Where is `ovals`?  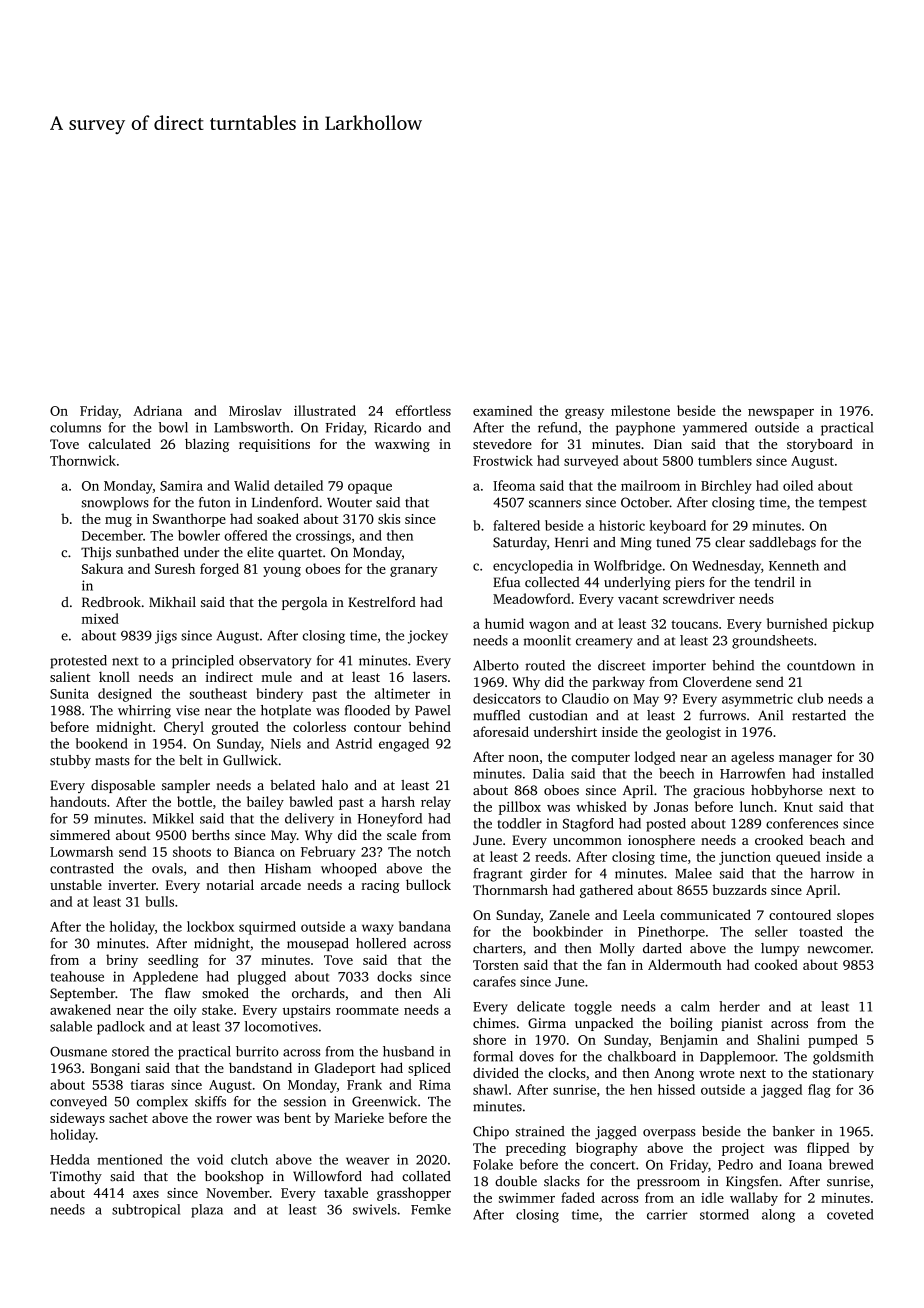 ovals is located at coordinates (167, 868).
